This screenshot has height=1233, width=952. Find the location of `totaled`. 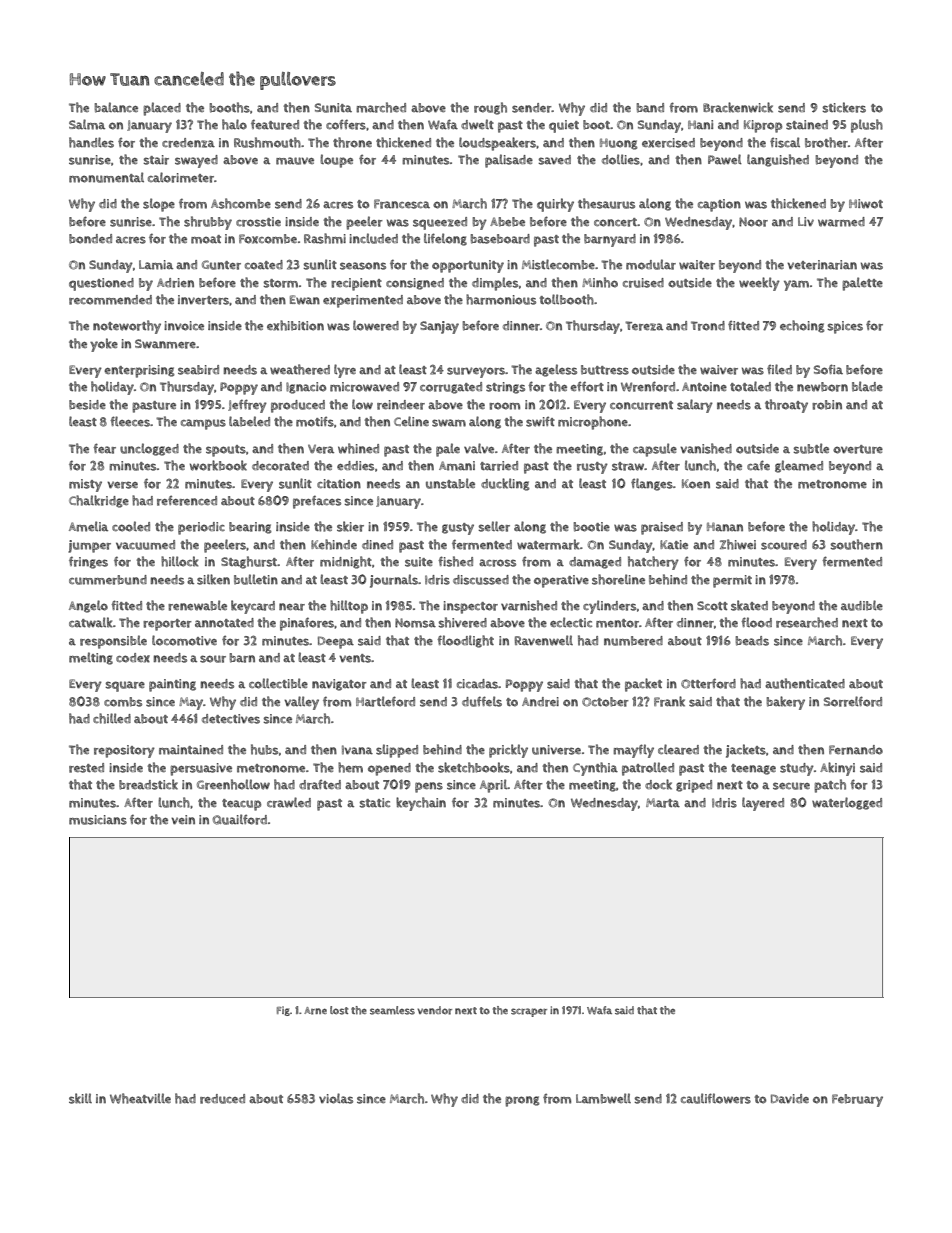

totaled is located at coordinates (750, 386).
